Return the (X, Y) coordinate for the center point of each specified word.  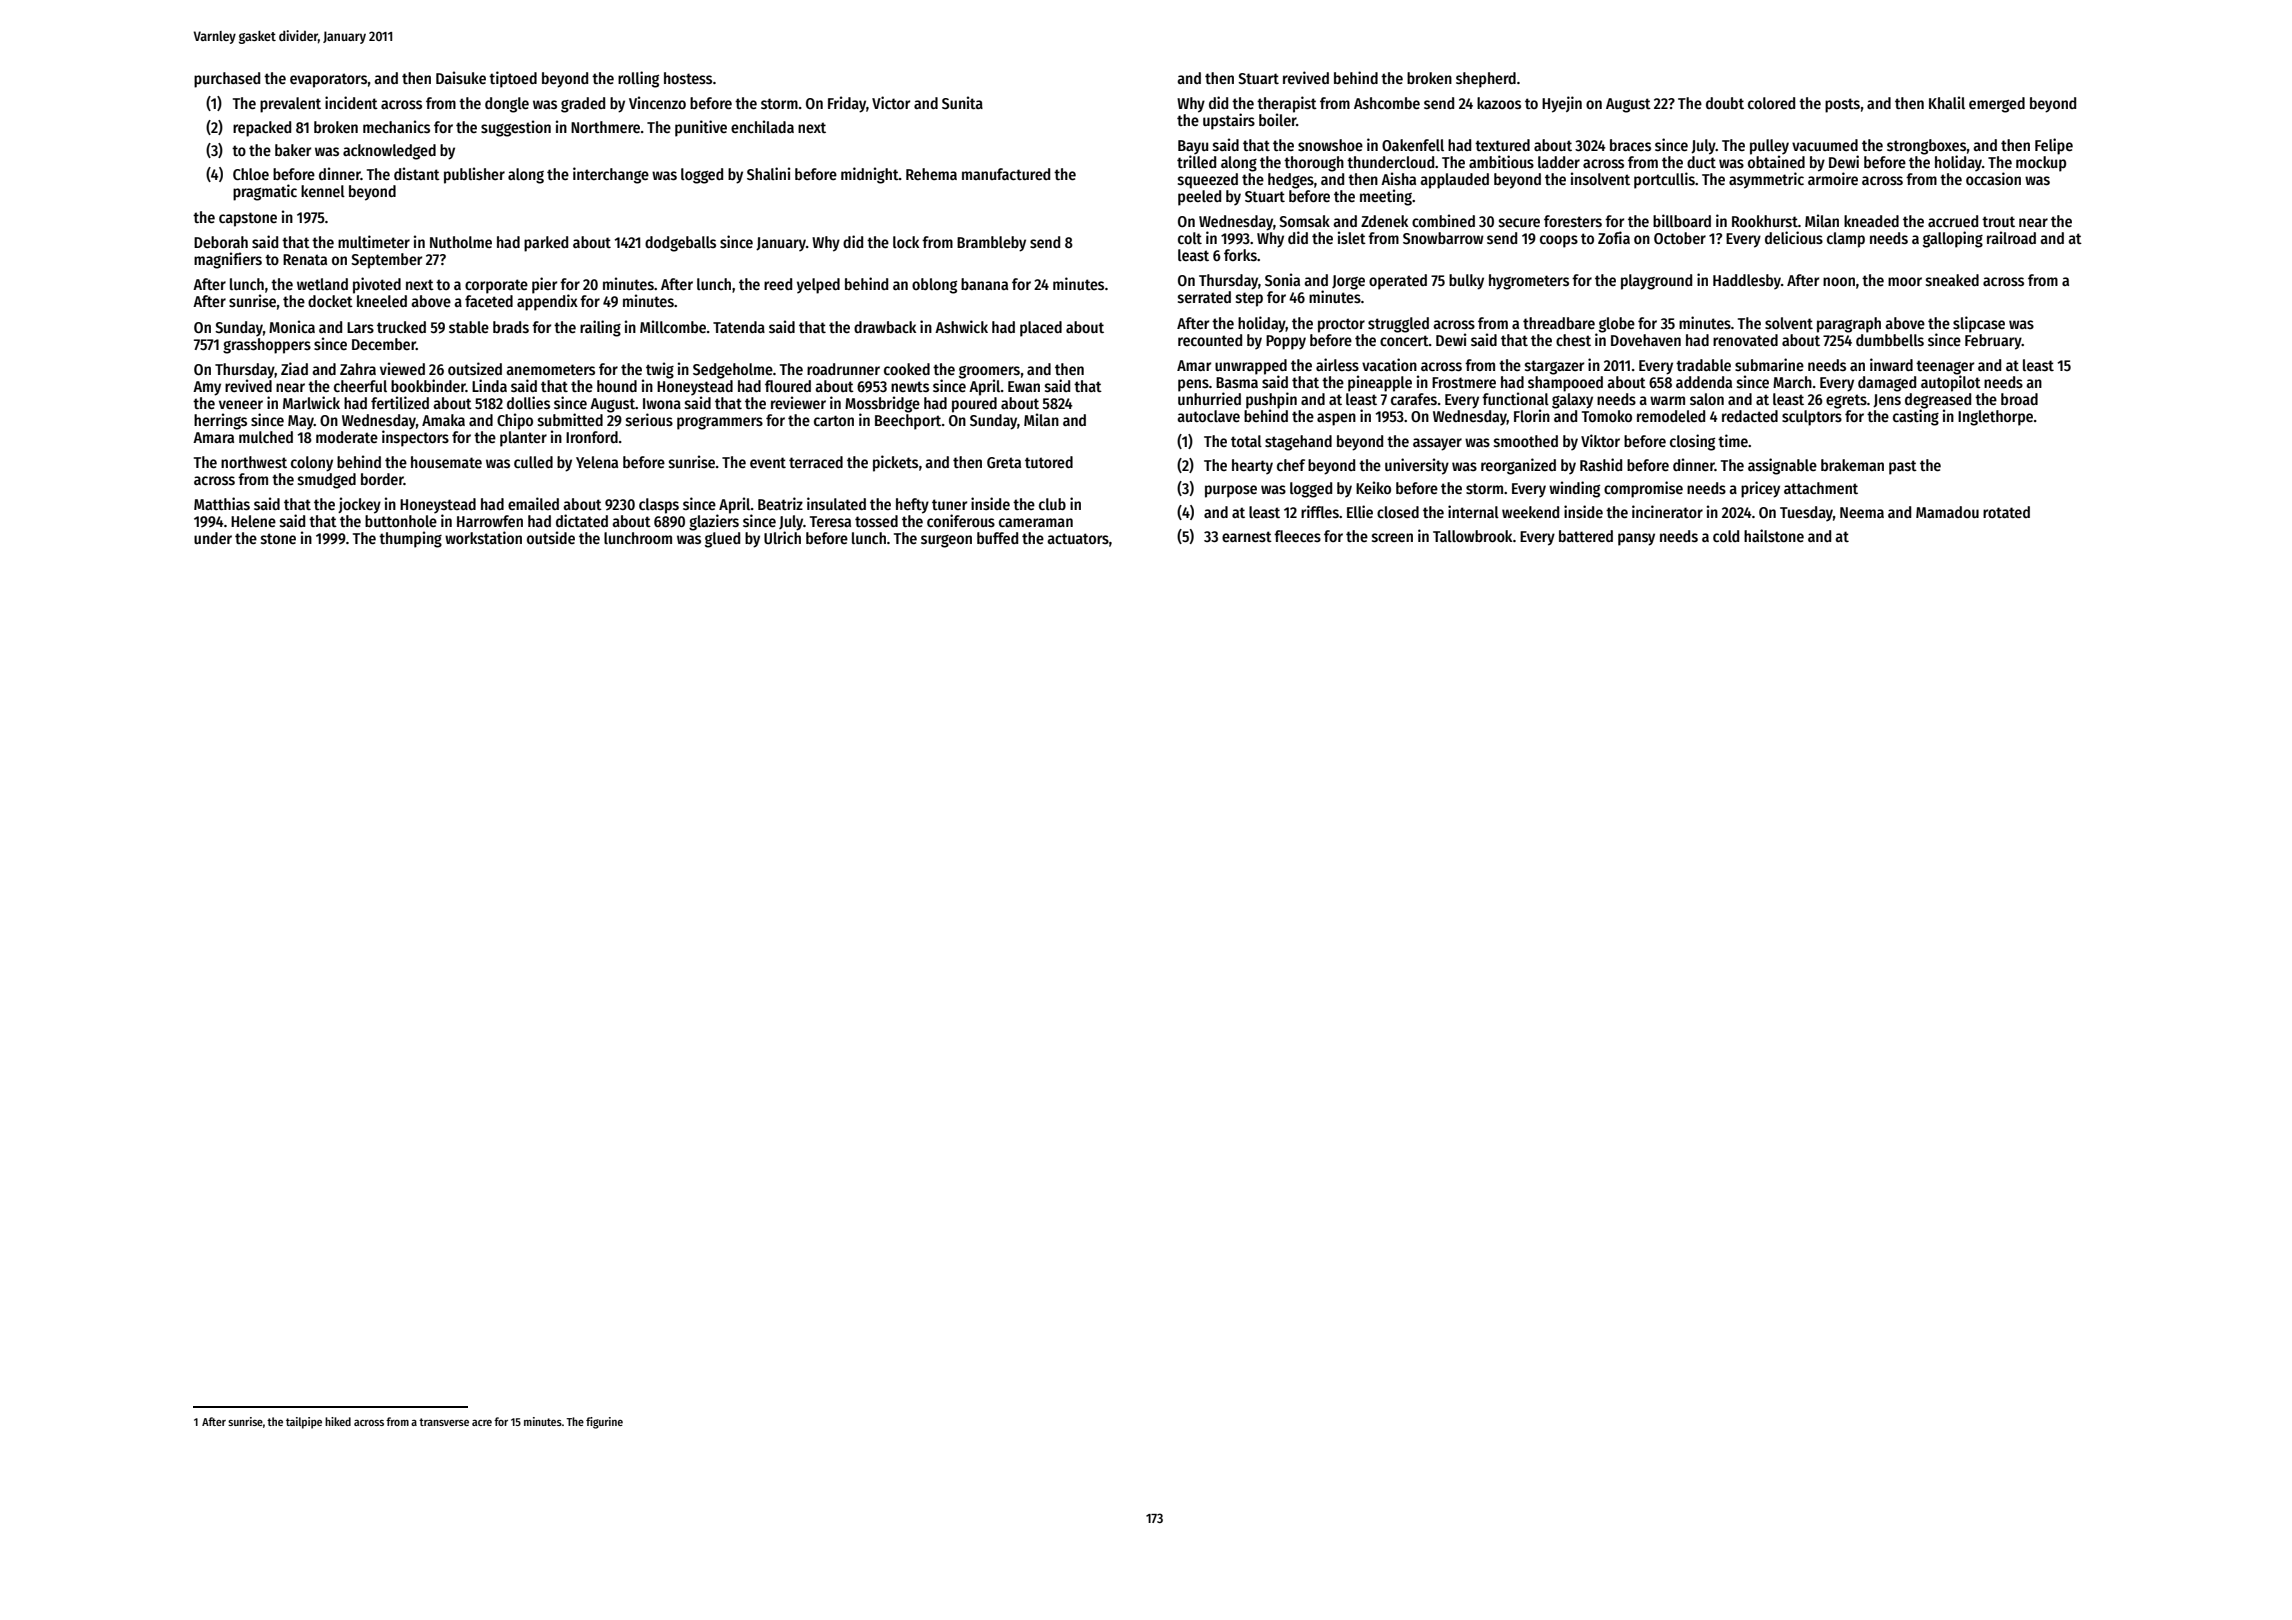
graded (583, 105)
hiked (338, 1421)
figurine (604, 1423)
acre (482, 1423)
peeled (1199, 198)
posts (1842, 105)
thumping (410, 539)
